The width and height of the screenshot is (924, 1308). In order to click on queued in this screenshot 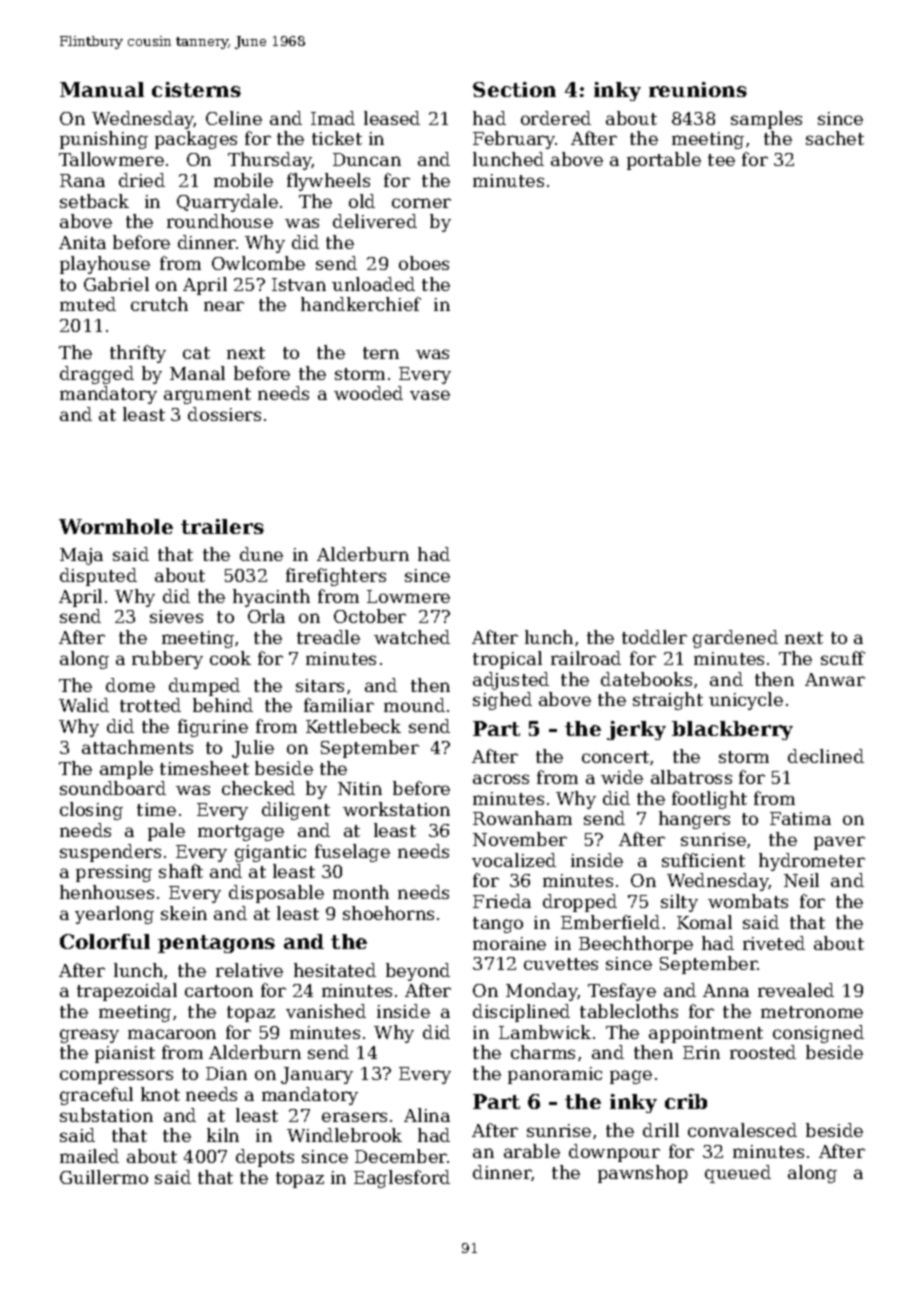, I will do `click(738, 1174)`.
